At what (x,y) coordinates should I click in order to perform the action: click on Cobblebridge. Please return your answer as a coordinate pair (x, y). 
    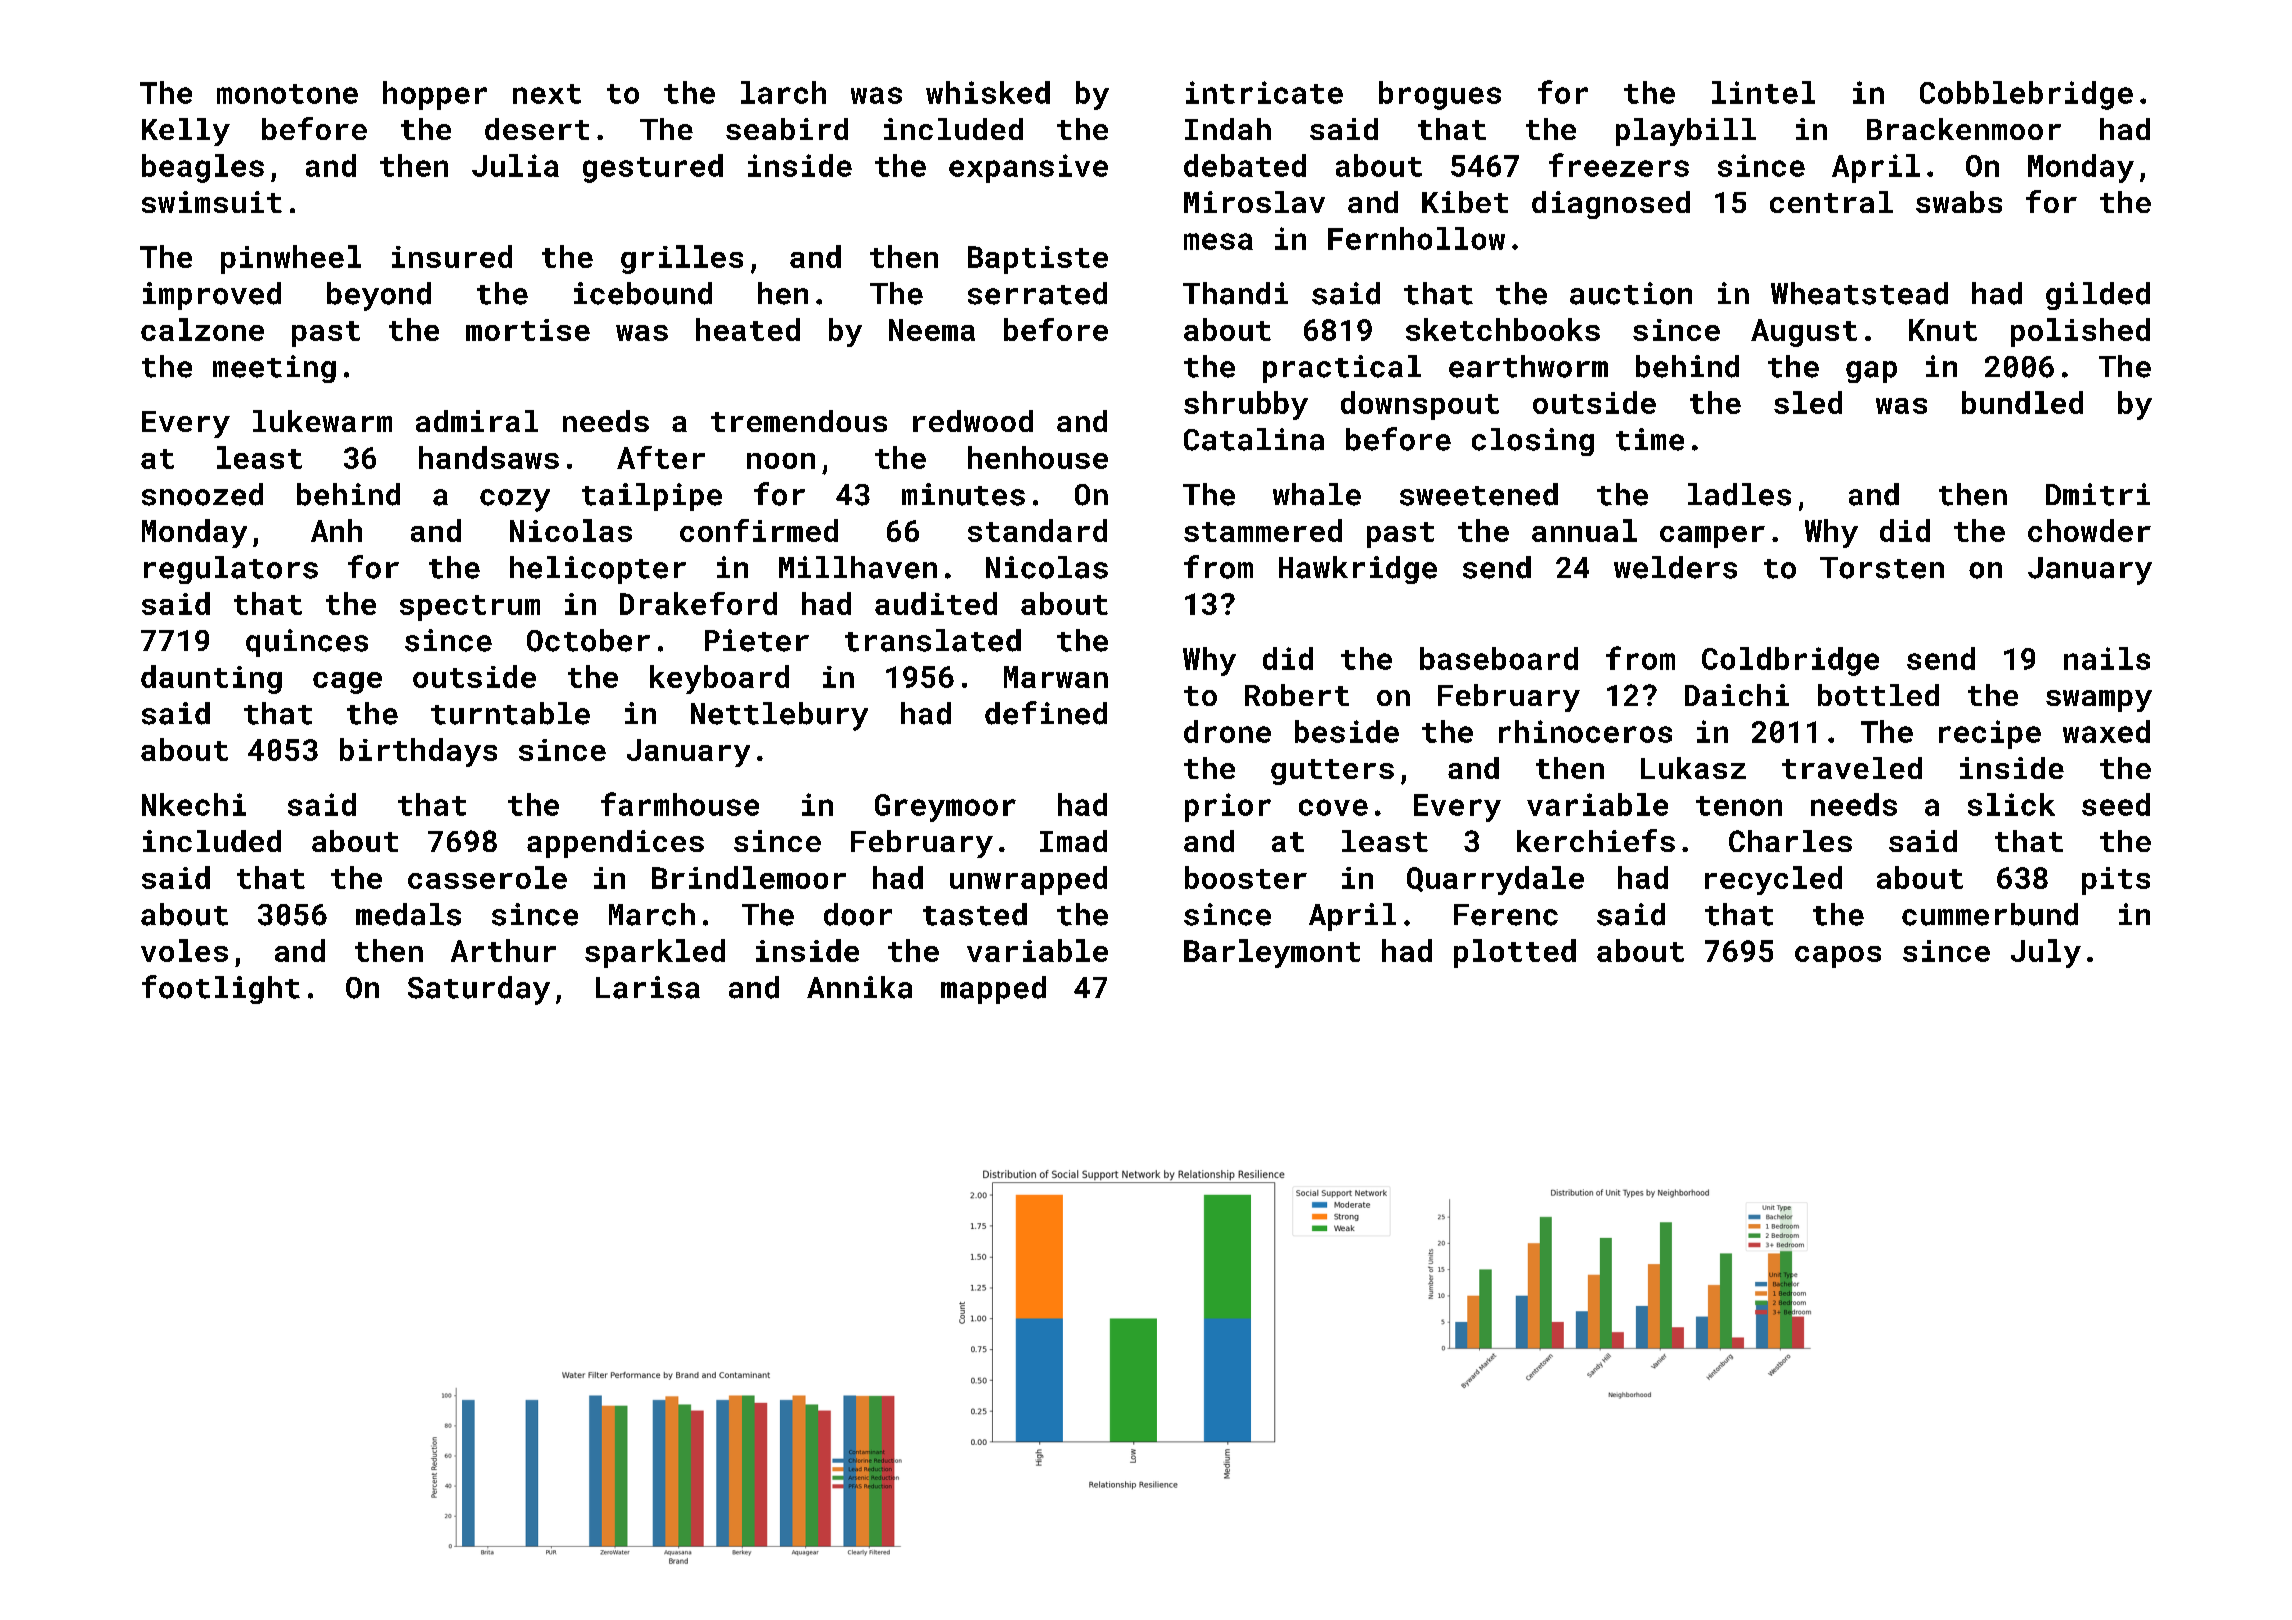
    Looking at the image, I should click on (2026, 95).
